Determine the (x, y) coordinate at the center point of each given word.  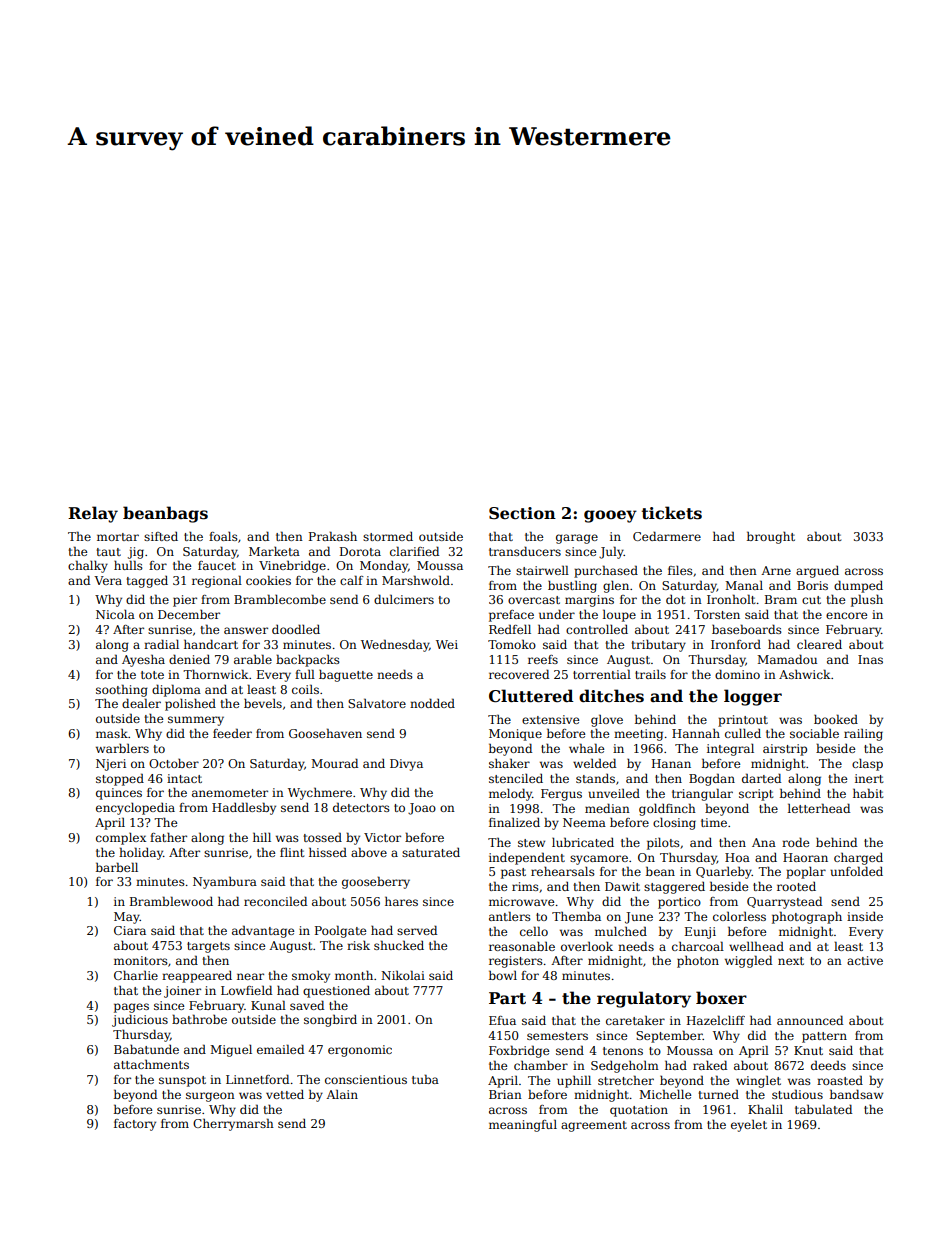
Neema (584, 822)
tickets (672, 513)
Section (522, 513)
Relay (93, 514)
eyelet (749, 1125)
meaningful (523, 1125)
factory (135, 1125)
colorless (739, 916)
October (174, 763)
